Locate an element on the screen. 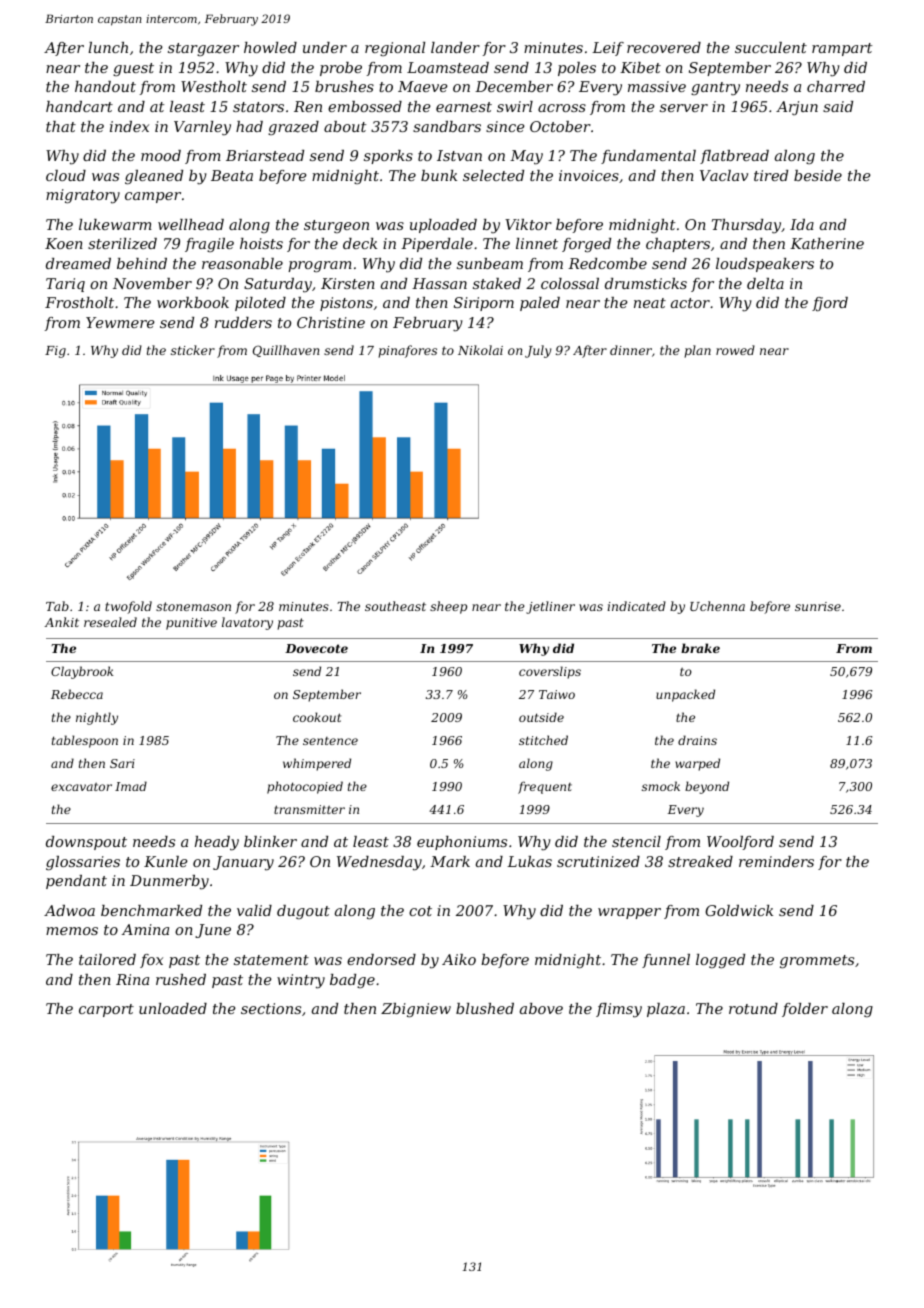 This screenshot has height=1308, width=924. jetliner is located at coordinates (550, 607).
